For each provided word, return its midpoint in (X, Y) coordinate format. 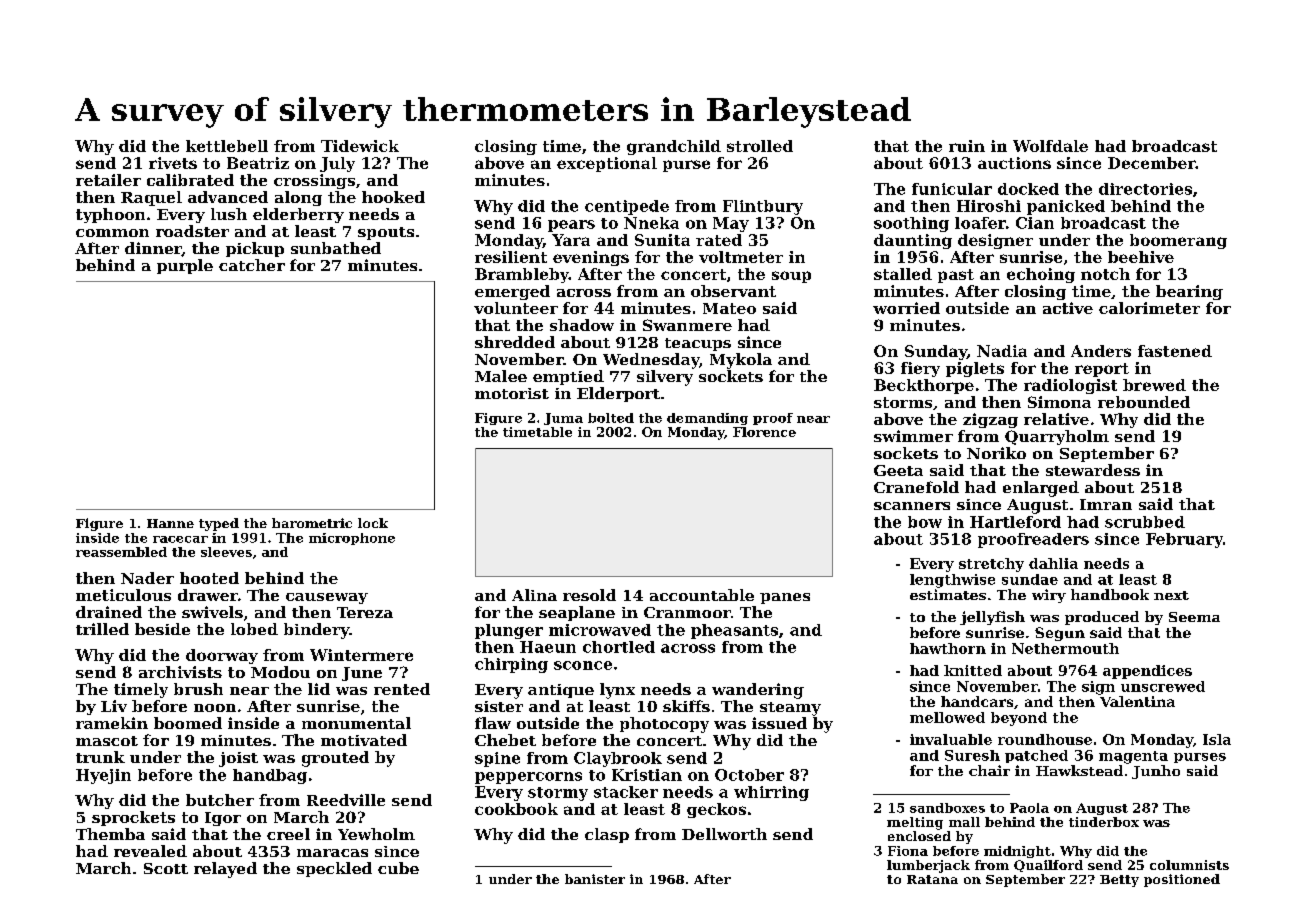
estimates (948, 594)
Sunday (936, 352)
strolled (760, 146)
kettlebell (227, 146)
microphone (352, 539)
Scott (166, 868)
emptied (568, 377)
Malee (501, 376)
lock (373, 523)
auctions (1014, 163)
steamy (790, 709)
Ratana (932, 879)
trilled (102, 629)
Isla (1217, 739)
